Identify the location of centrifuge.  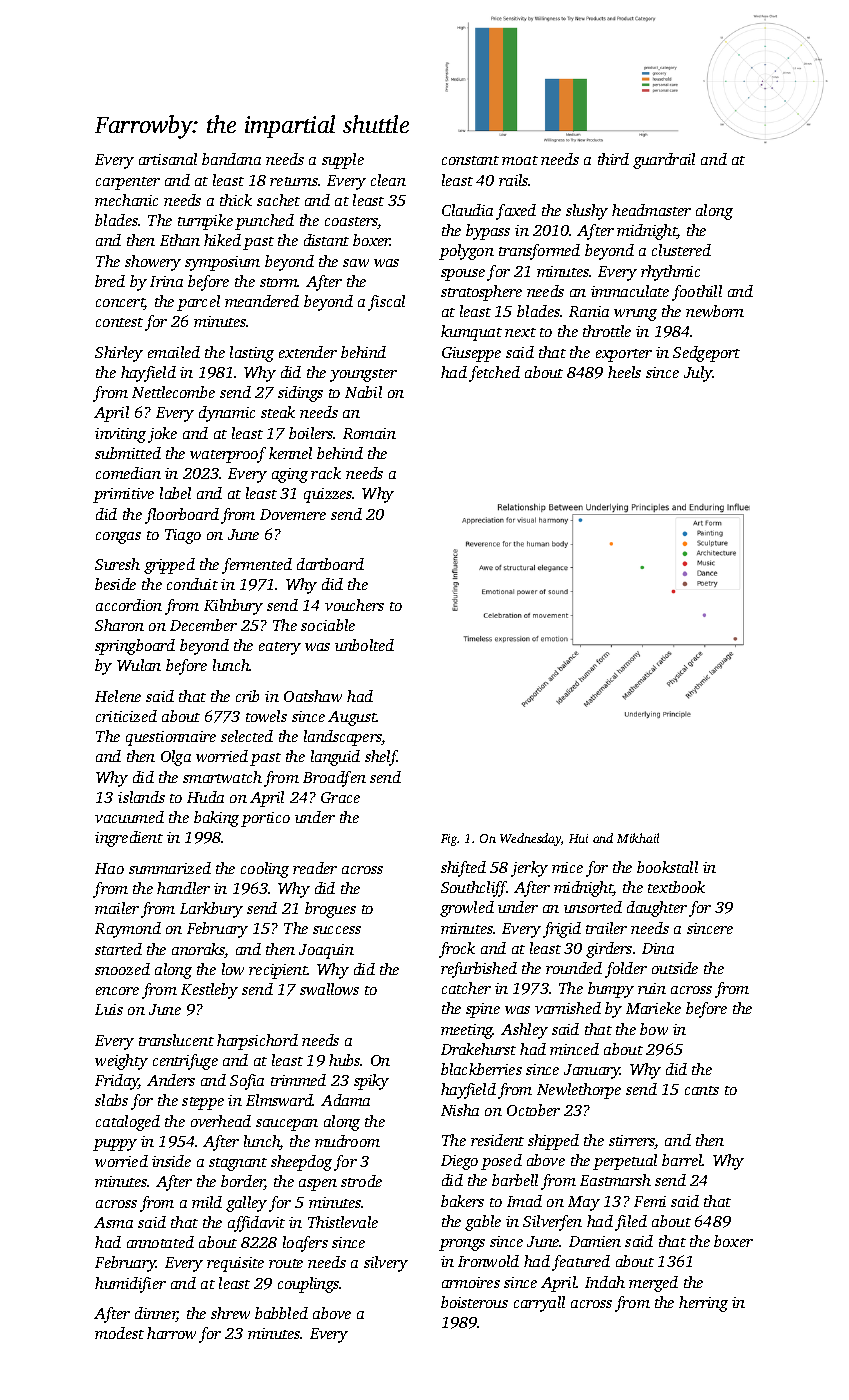
(185, 1062).
